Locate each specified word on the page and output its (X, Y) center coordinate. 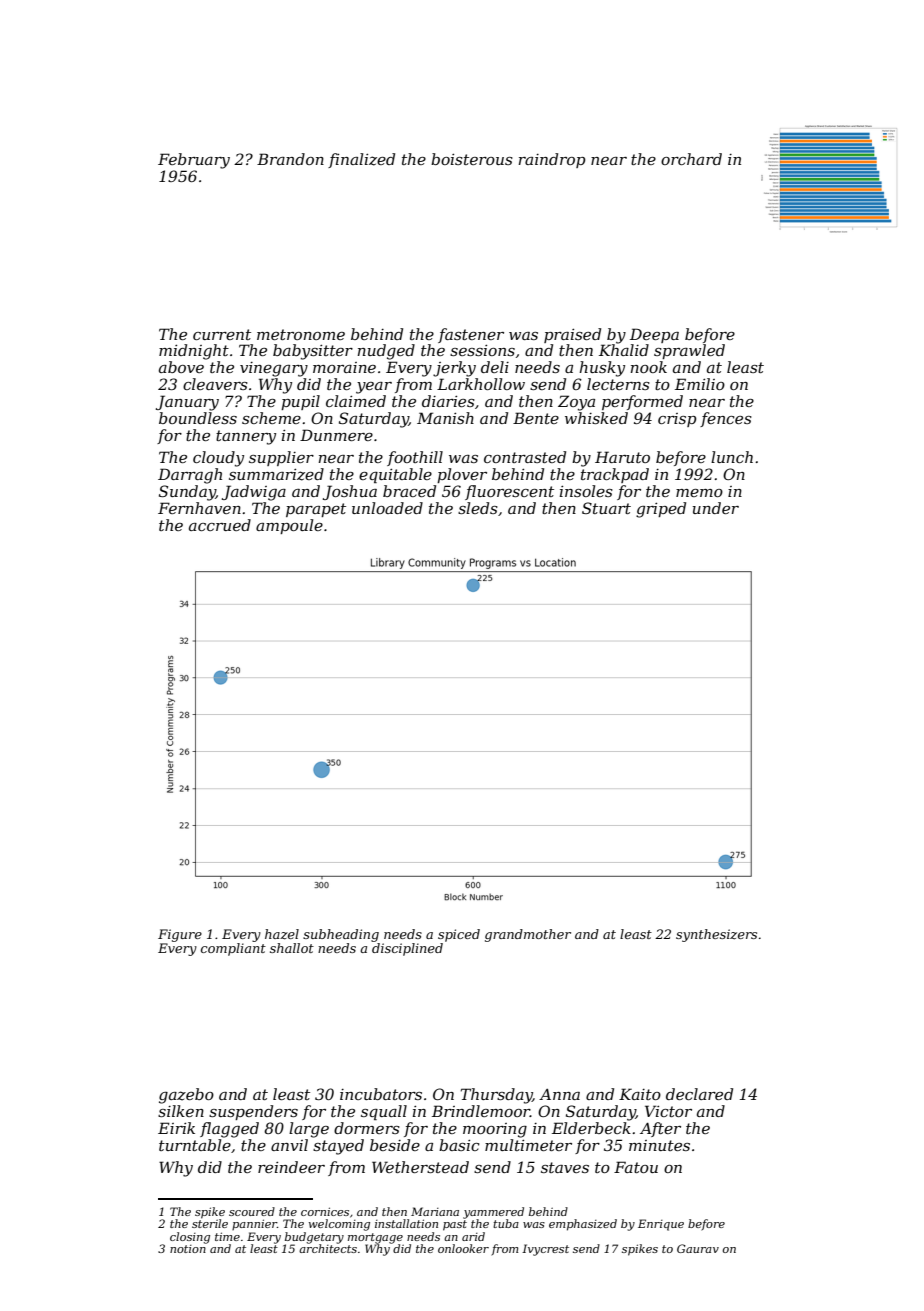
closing (190, 1238)
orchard (691, 159)
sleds (478, 508)
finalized (361, 160)
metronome (301, 334)
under (716, 508)
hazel (282, 934)
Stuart (606, 508)
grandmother (528, 935)
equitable (395, 475)
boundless (198, 418)
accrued (220, 525)
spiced (459, 935)
